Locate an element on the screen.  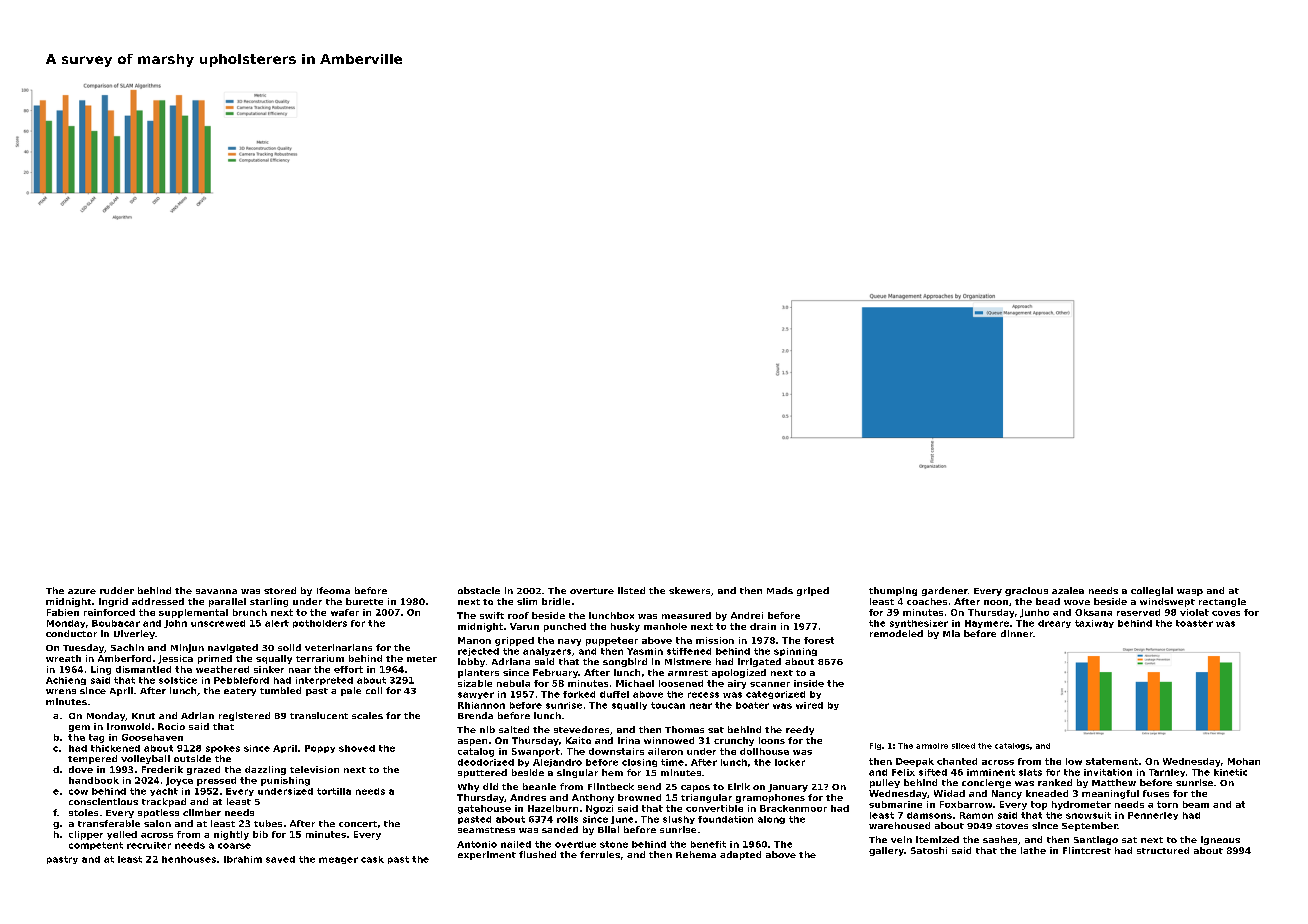
toaster is located at coordinates (1194, 623).
